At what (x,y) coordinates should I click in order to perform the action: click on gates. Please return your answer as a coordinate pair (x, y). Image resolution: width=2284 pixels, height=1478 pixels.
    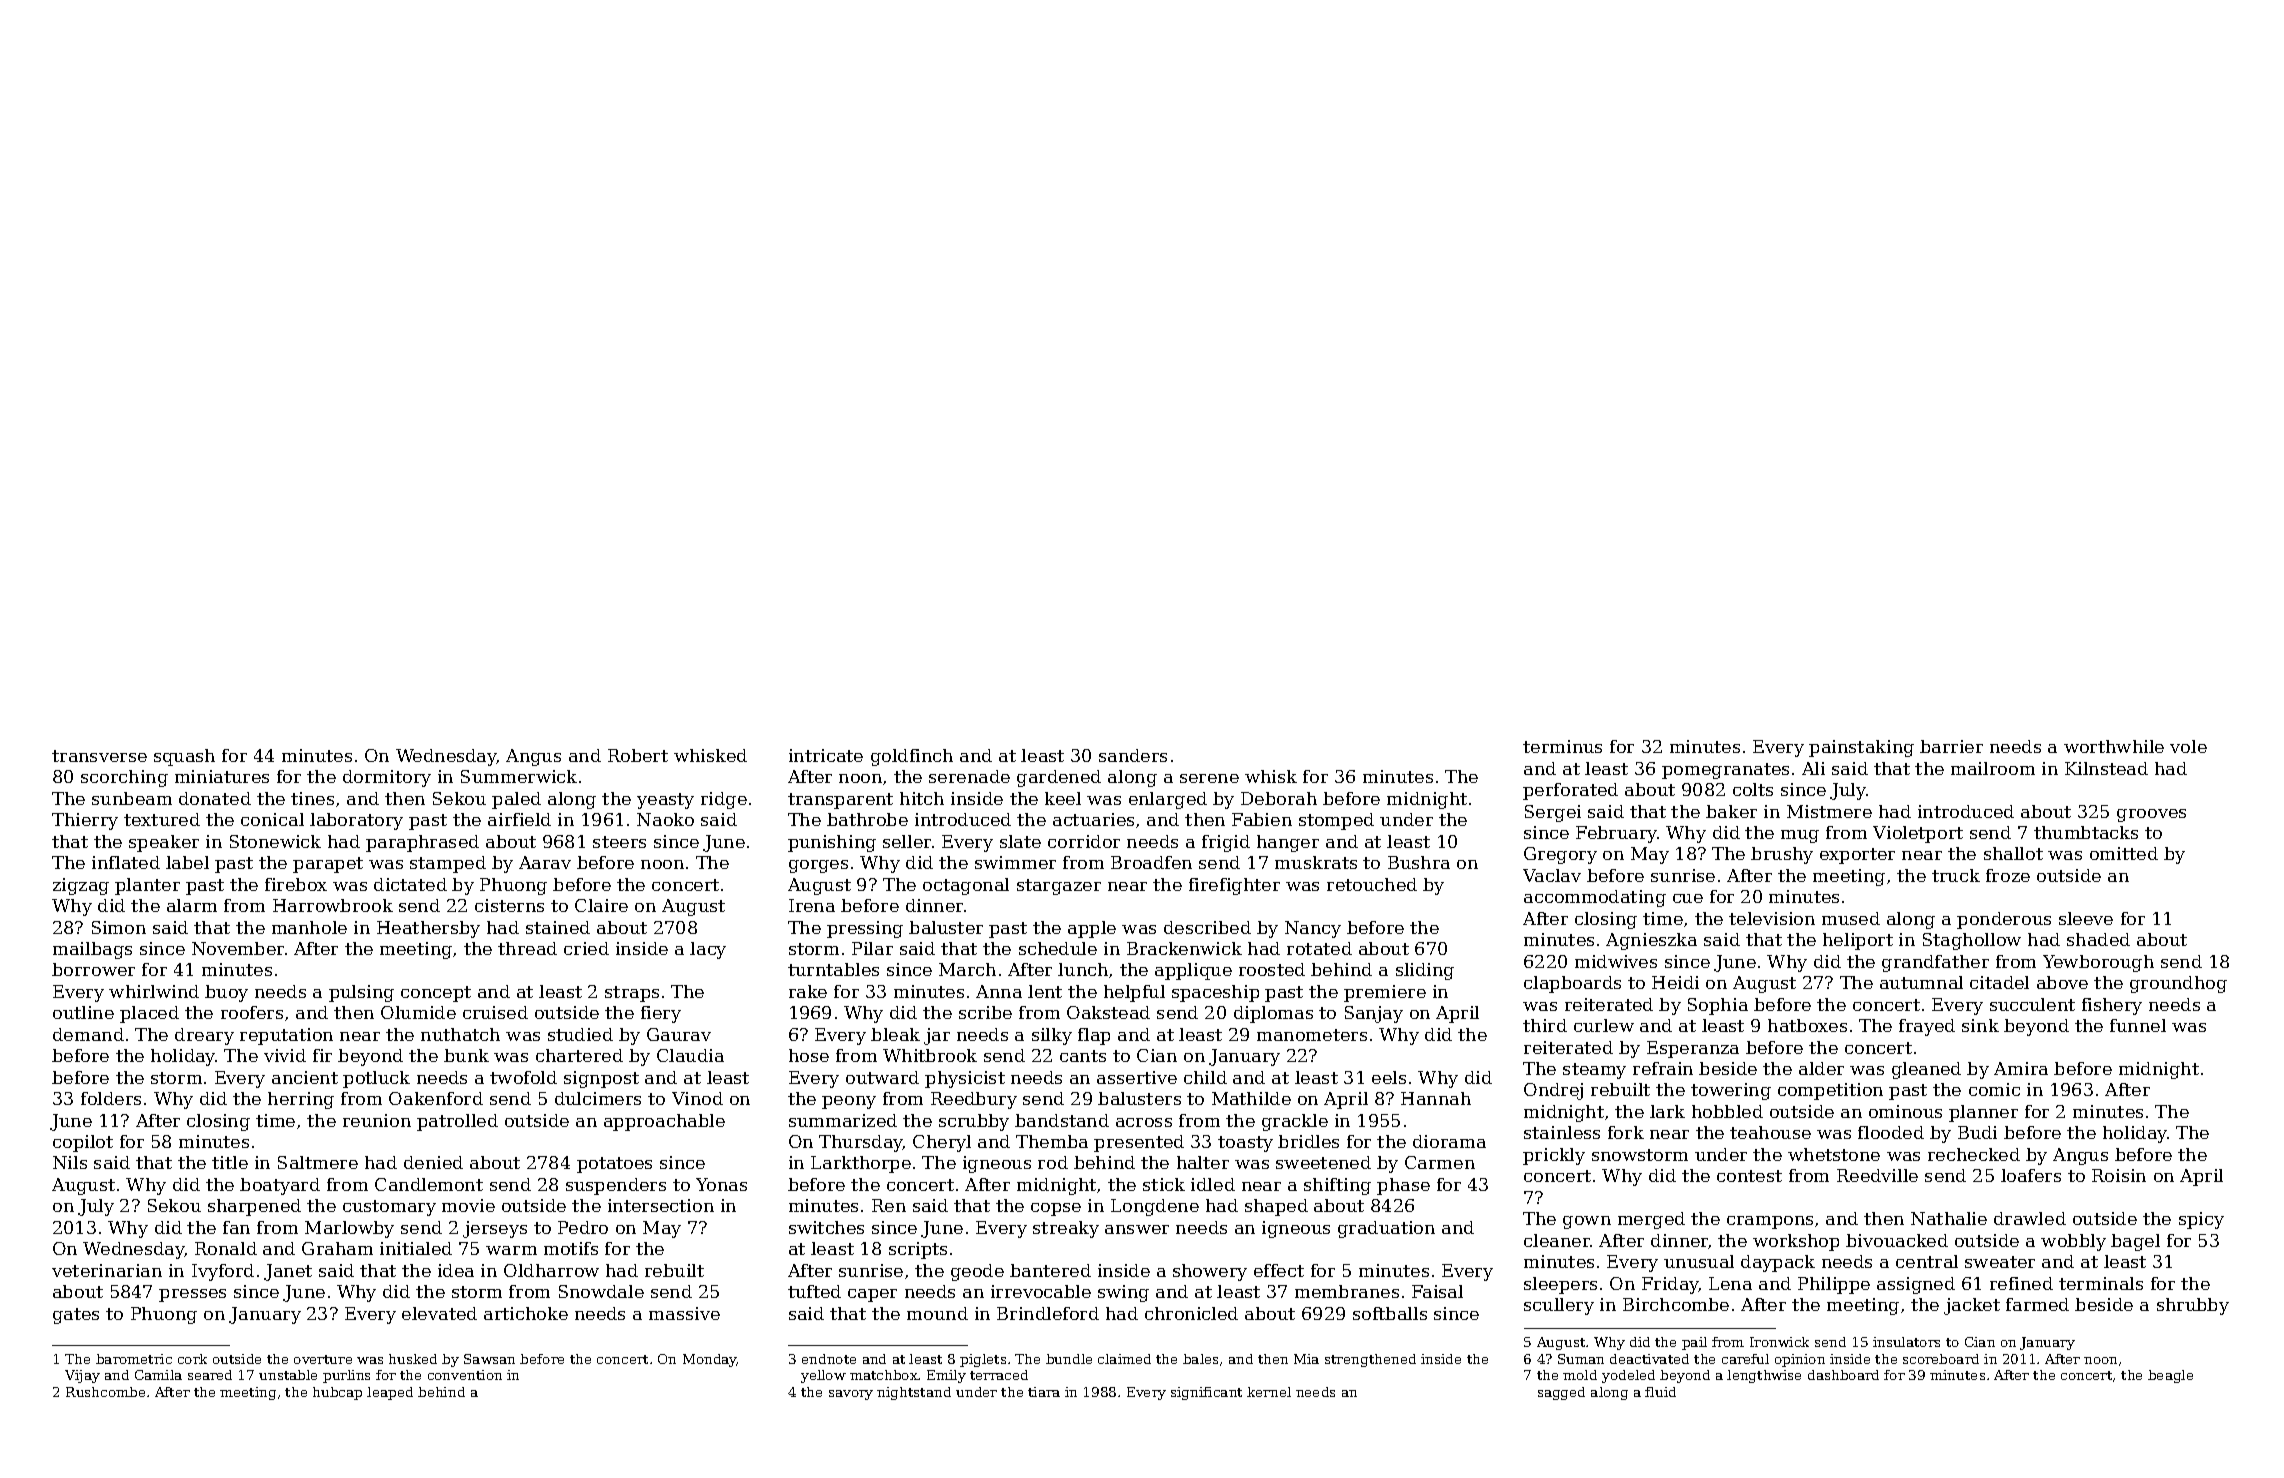
    Looking at the image, I should click on (76, 1316).
